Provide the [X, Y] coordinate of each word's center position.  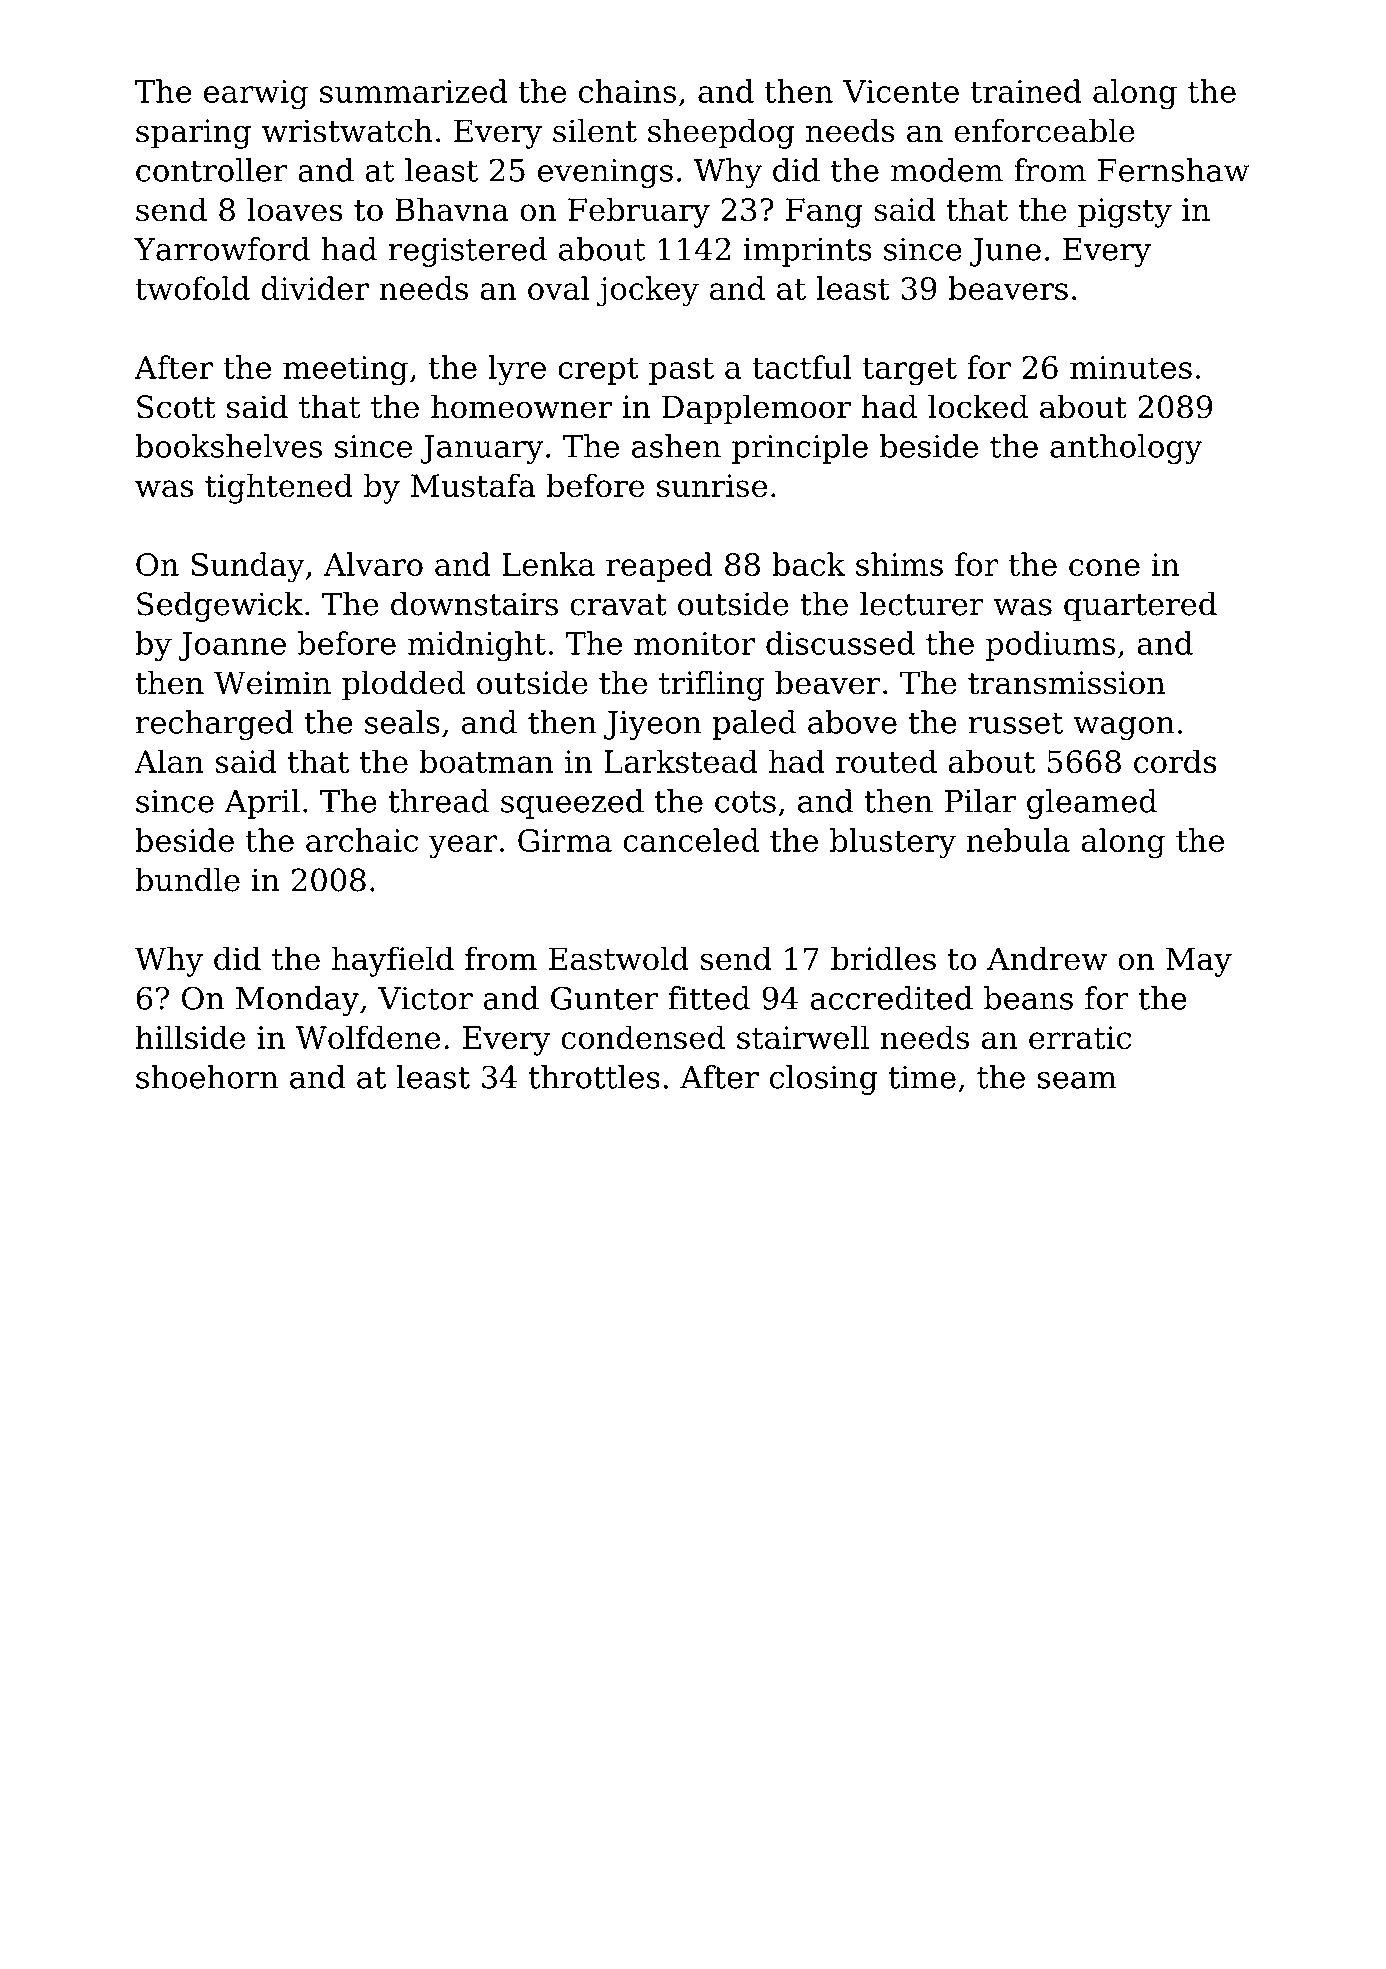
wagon [1124, 728]
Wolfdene [367, 1037]
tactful [802, 367]
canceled [691, 840]
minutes [1131, 367]
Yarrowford [222, 249]
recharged [215, 725]
